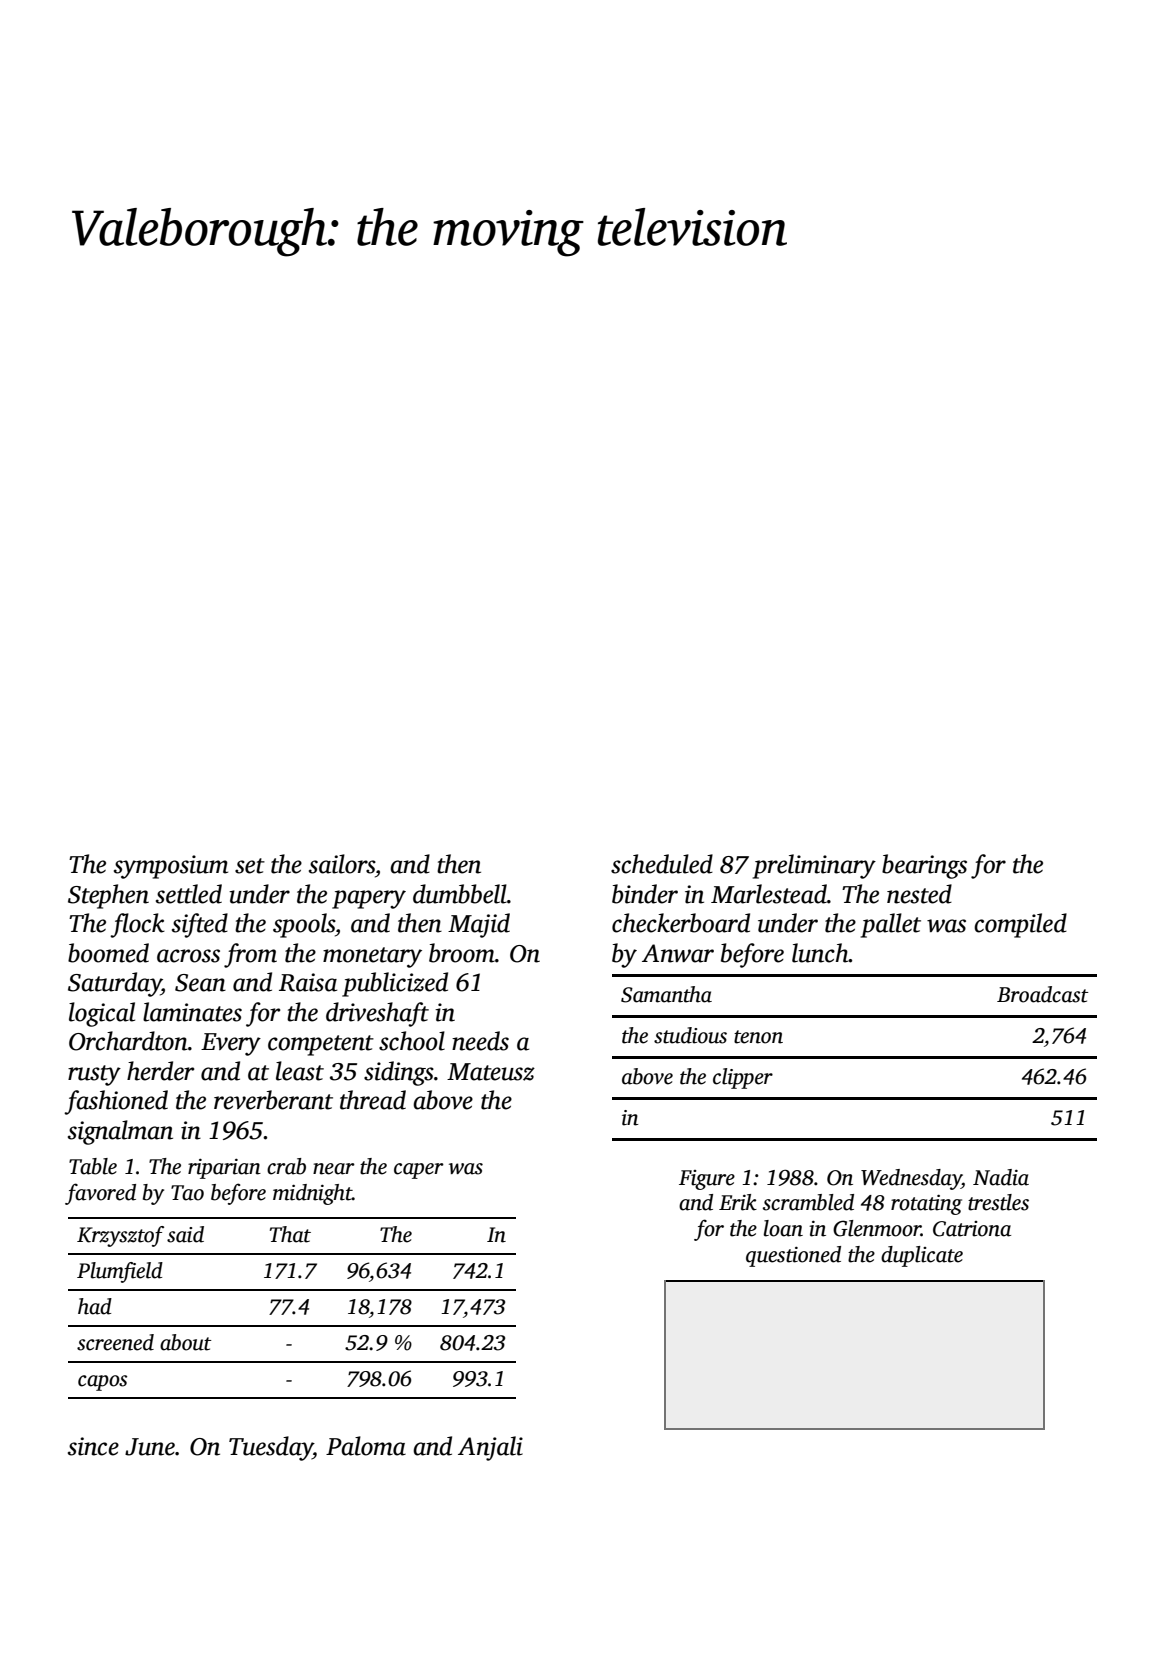  Describe the element at coordinates (922, 1256) in the screenshot. I see `duplicate` at that location.
